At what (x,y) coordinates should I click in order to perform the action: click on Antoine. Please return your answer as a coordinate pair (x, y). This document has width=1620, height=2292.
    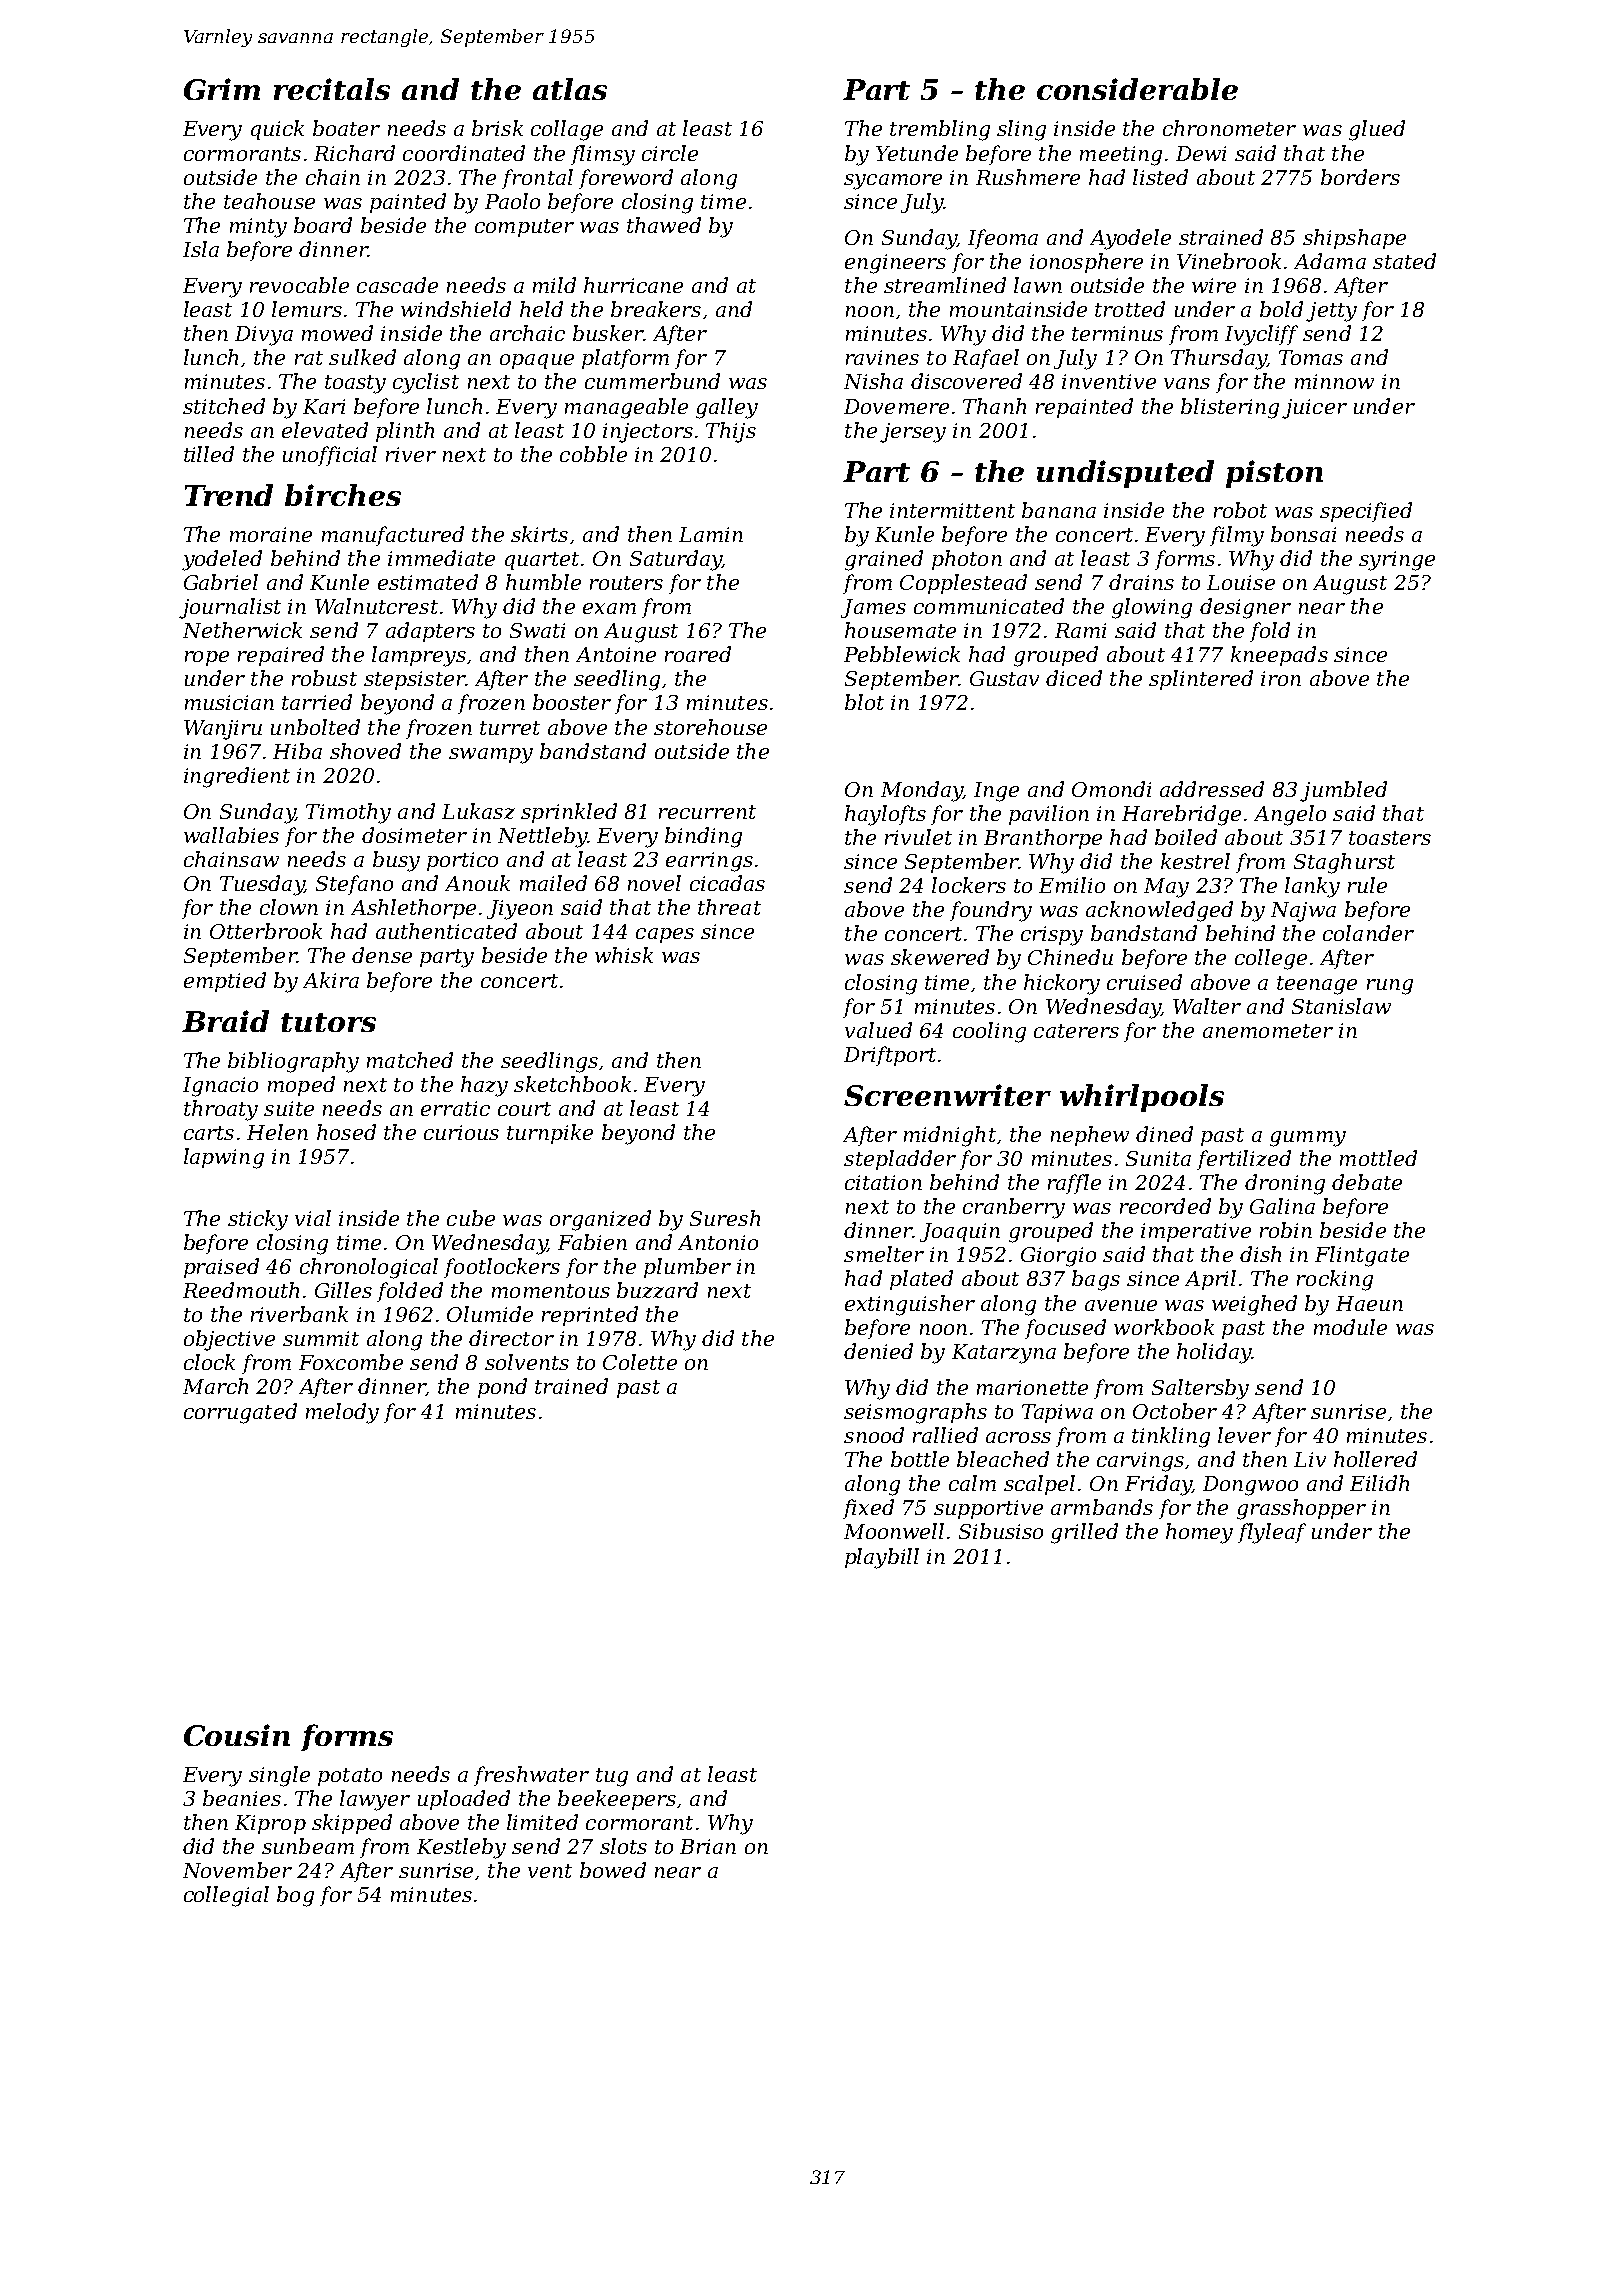
    Looking at the image, I should click on (616, 654).
